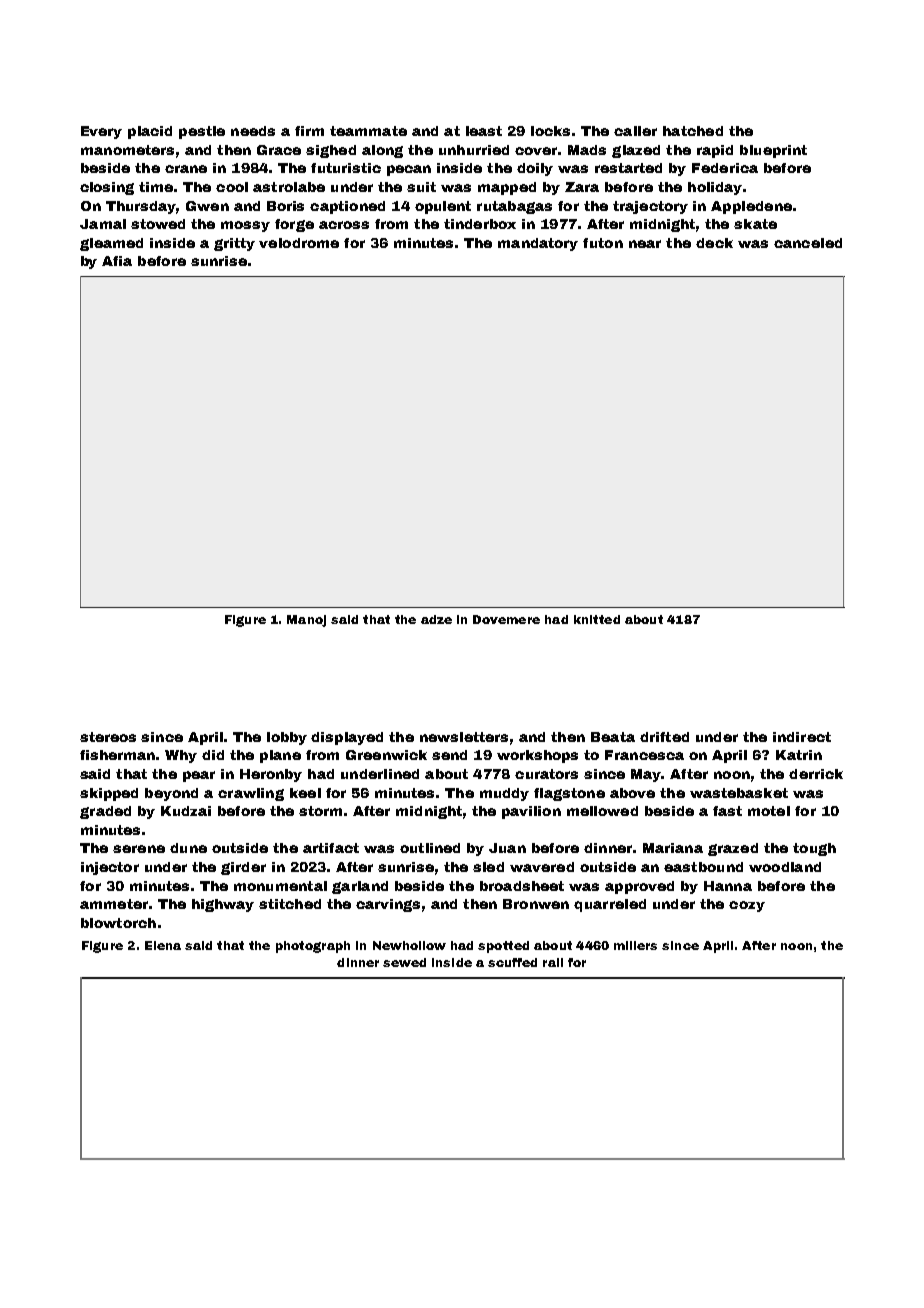 Image resolution: width=924 pixels, height=1308 pixels. Describe the element at coordinates (404, 962) in the image. I see `sewed` at that location.
